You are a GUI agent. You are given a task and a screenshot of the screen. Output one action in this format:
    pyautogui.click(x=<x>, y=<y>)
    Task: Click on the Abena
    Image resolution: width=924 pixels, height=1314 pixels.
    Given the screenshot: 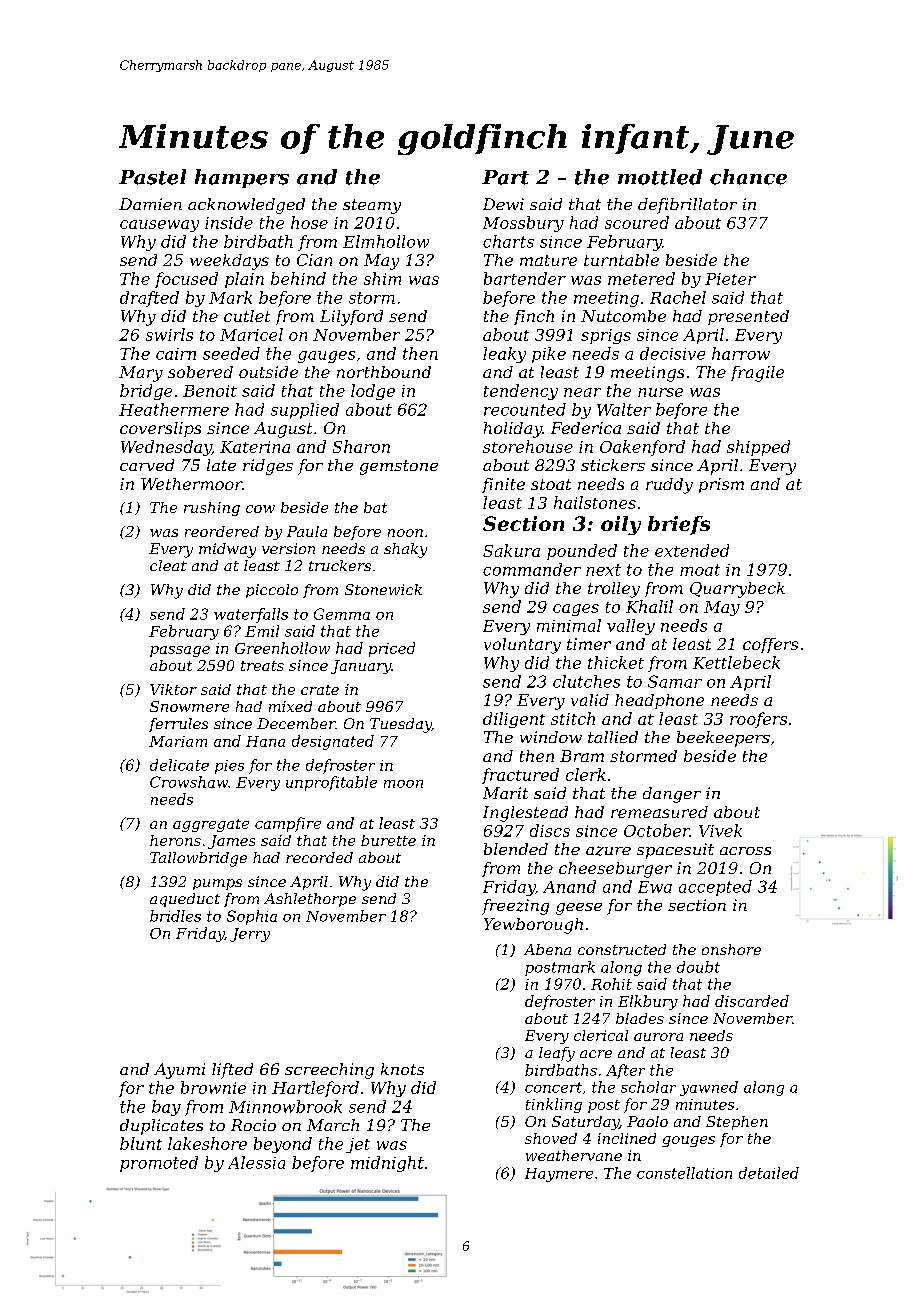 What is the action you would take?
    pyautogui.click(x=547, y=949)
